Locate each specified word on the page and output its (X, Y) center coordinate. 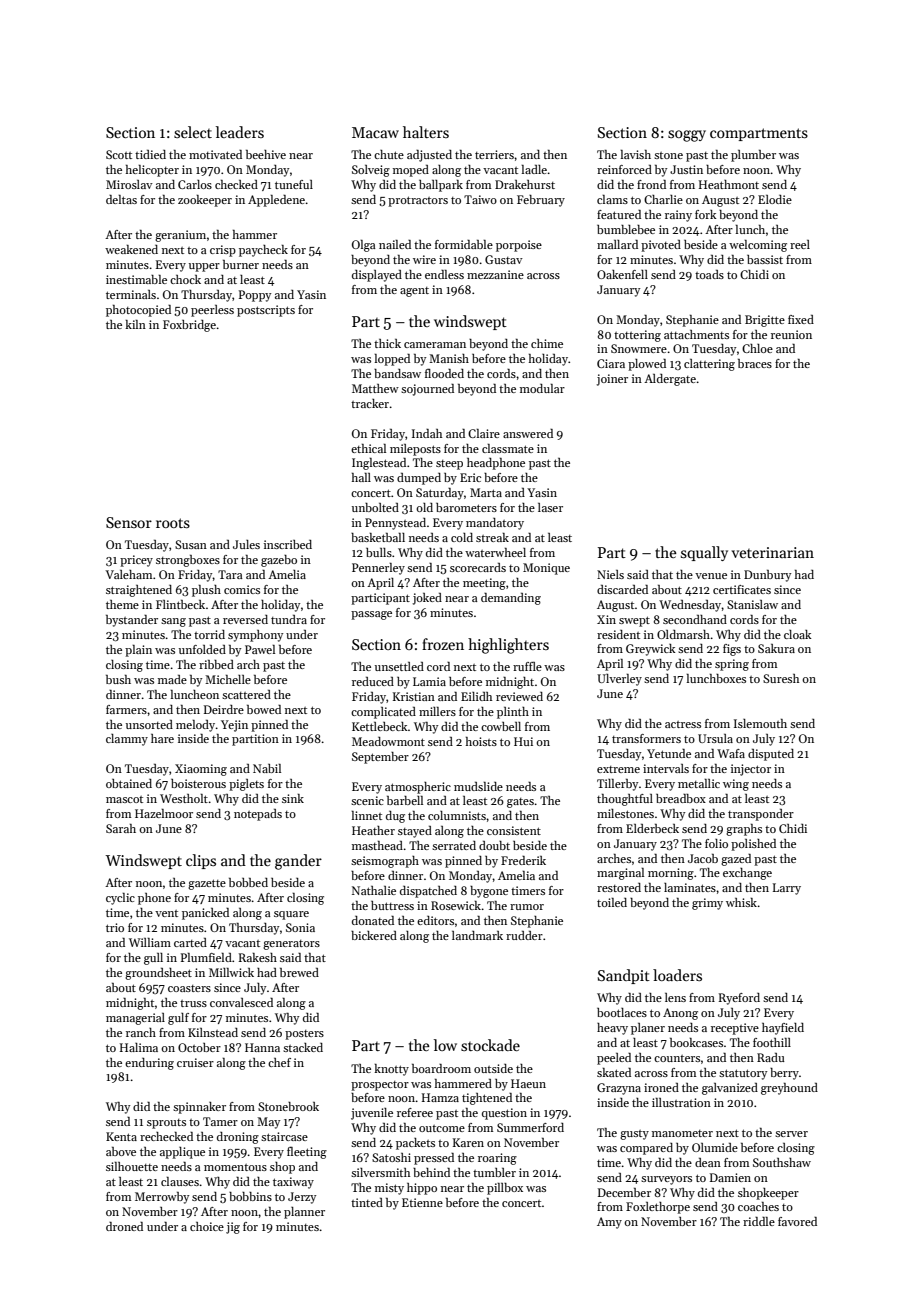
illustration (681, 1102)
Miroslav (129, 184)
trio (115, 927)
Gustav (504, 259)
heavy (612, 1029)
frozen (443, 644)
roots (173, 523)
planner (304, 1213)
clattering (709, 365)
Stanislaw (752, 604)
